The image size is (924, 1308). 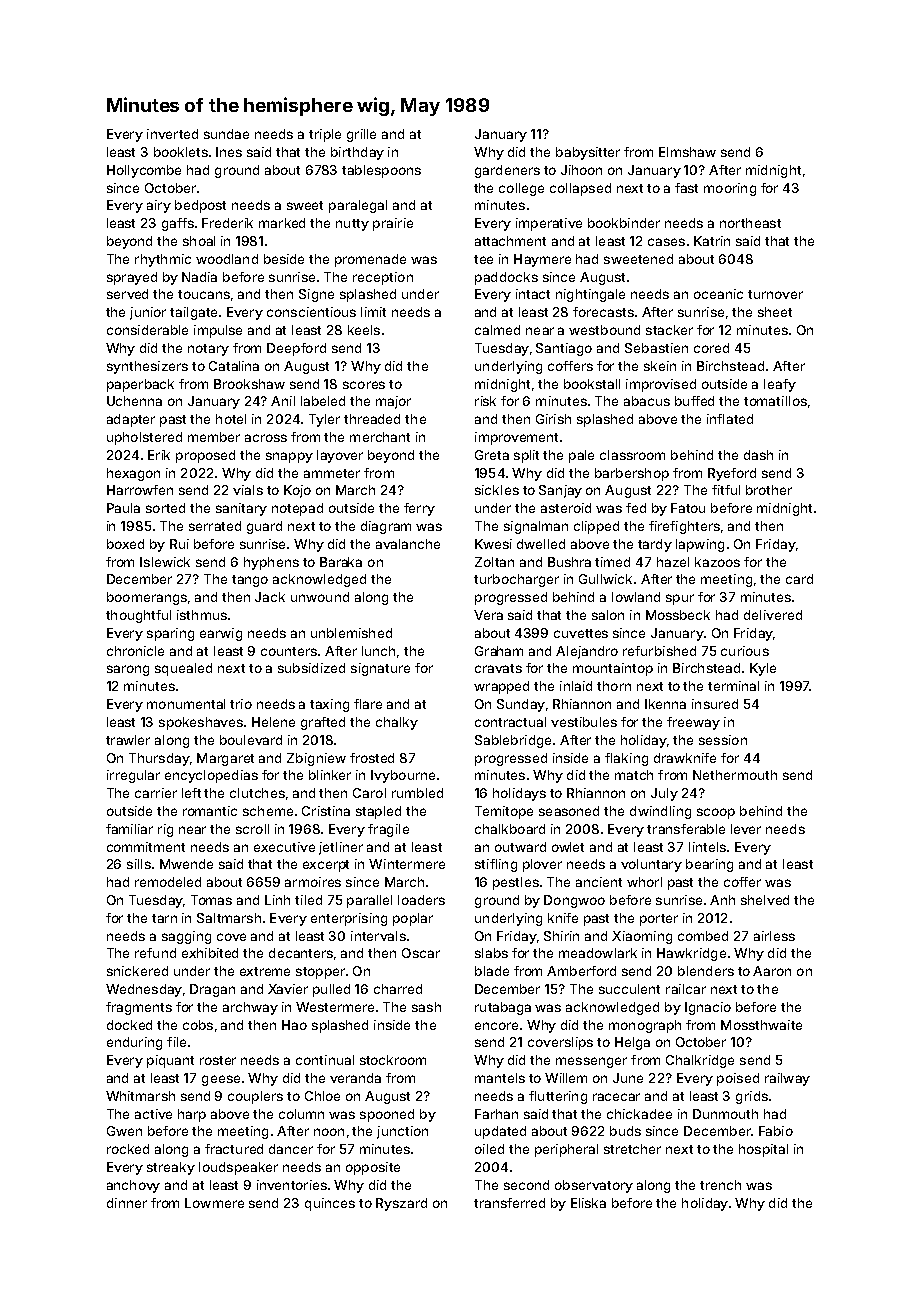 What do you see at coordinates (127, 294) in the screenshot?
I see `served` at bounding box center [127, 294].
